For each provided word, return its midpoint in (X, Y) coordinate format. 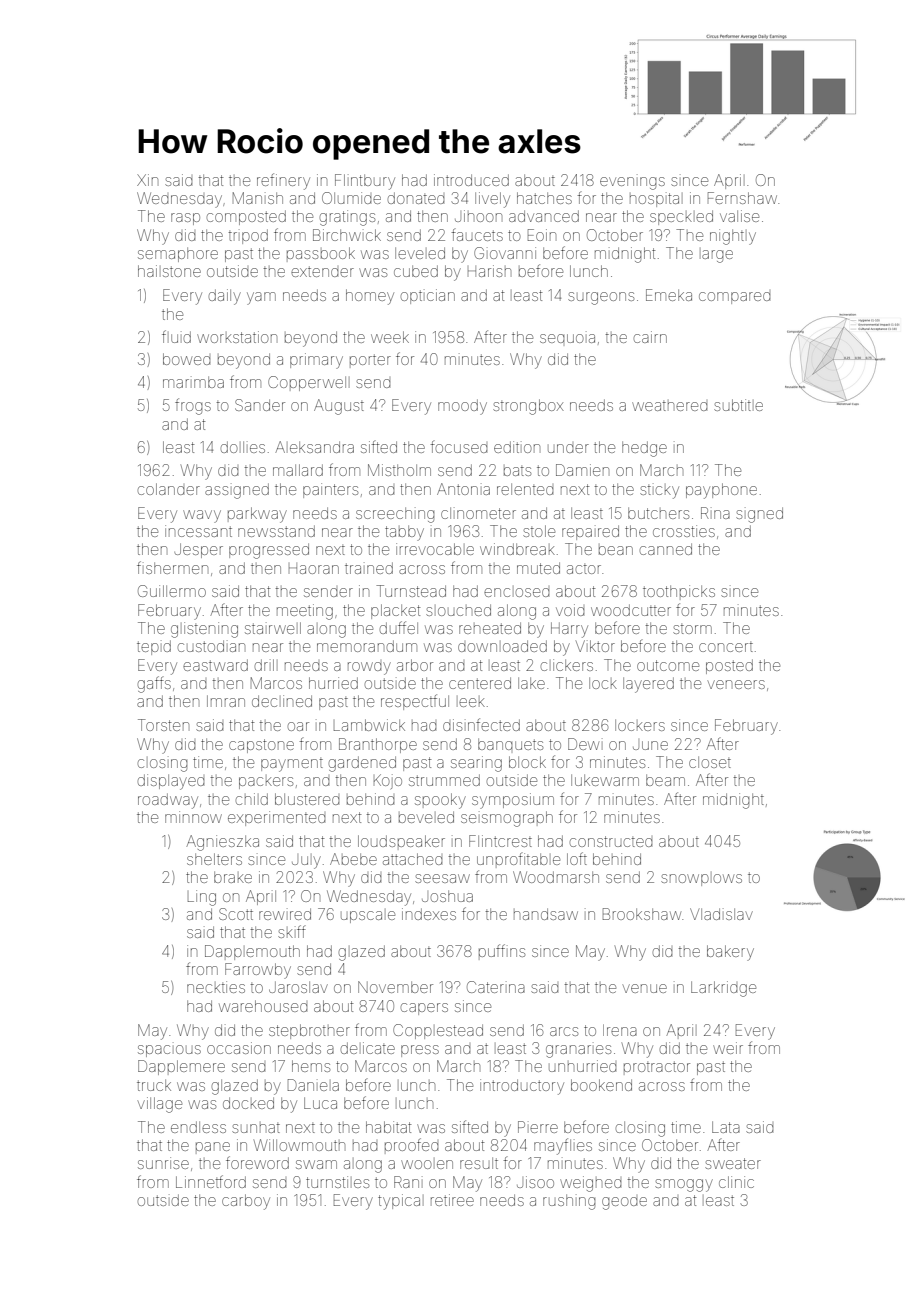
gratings (347, 218)
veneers (736, 684)
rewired (285, 914)
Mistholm (399, 470)
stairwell (273, 628)
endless (198, 1127)
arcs (564, 1031)
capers (424, 1009)
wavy (202, 516)
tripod (248, 236)
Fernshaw (742, 198)
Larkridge (723, 989)
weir (728, 1048)
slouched (458, 610)
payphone (721, 491)
